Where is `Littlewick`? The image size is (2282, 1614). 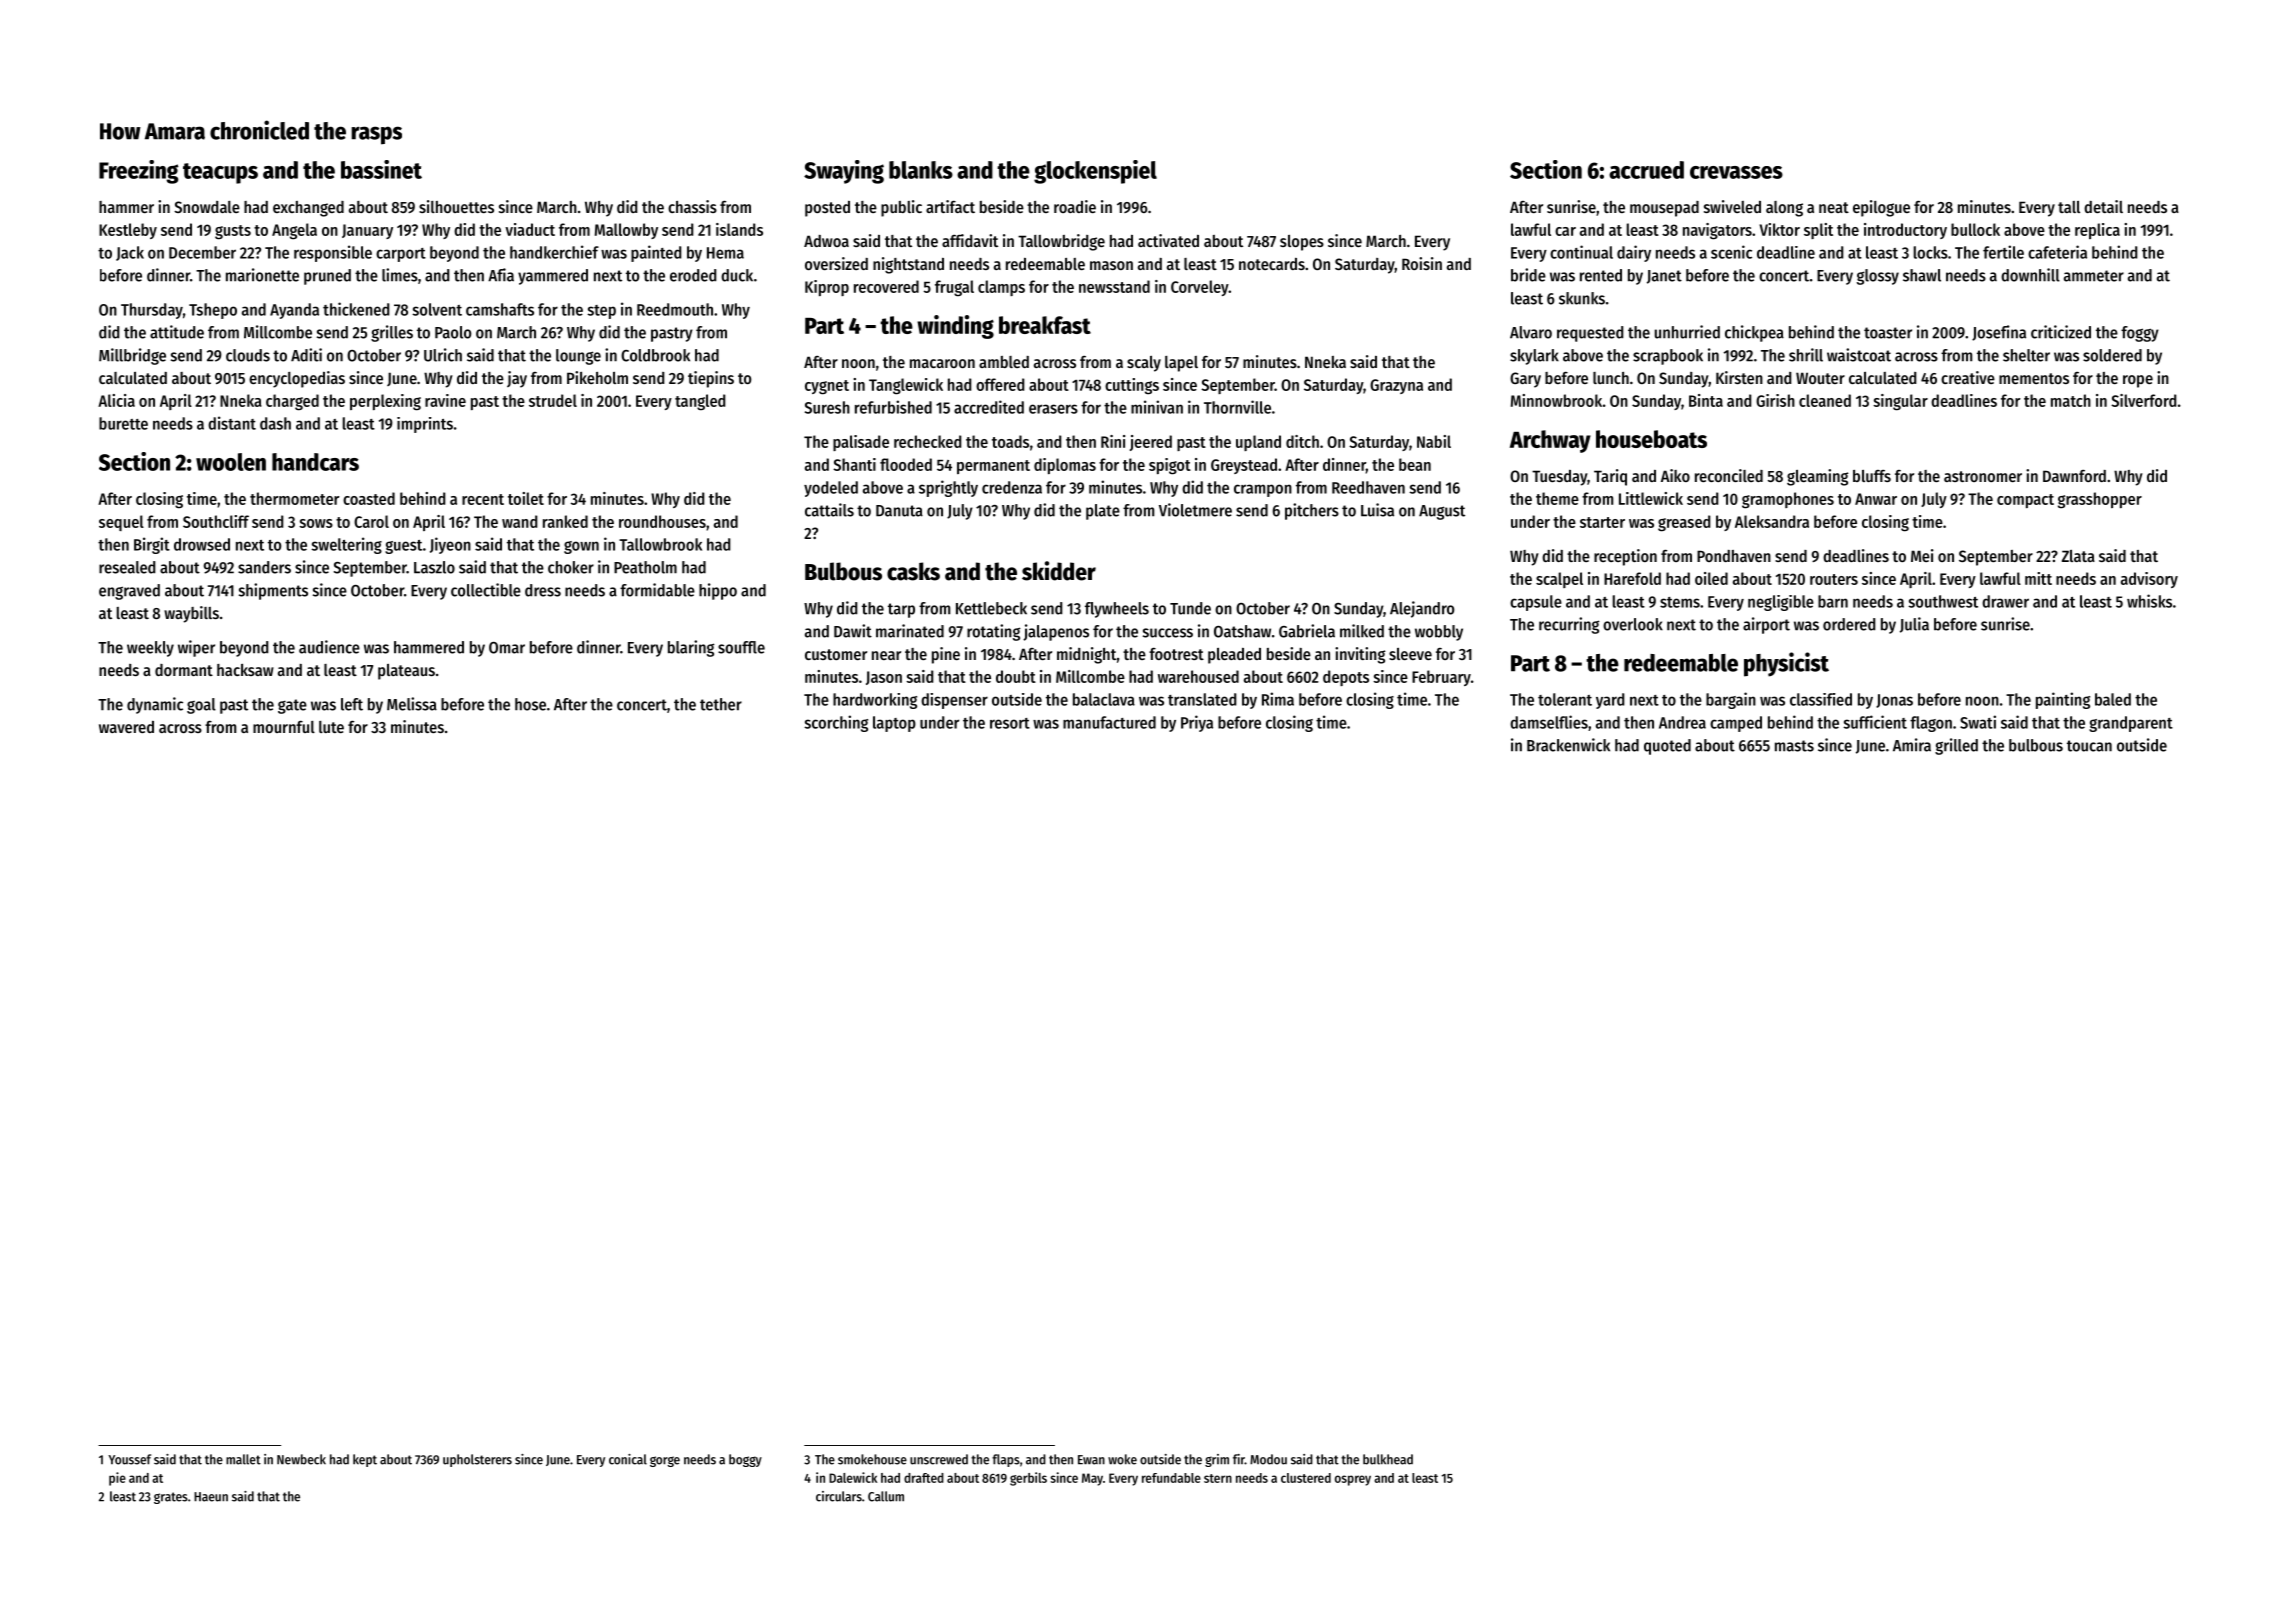
Littlewick is located at coordinates (1651, 498).
